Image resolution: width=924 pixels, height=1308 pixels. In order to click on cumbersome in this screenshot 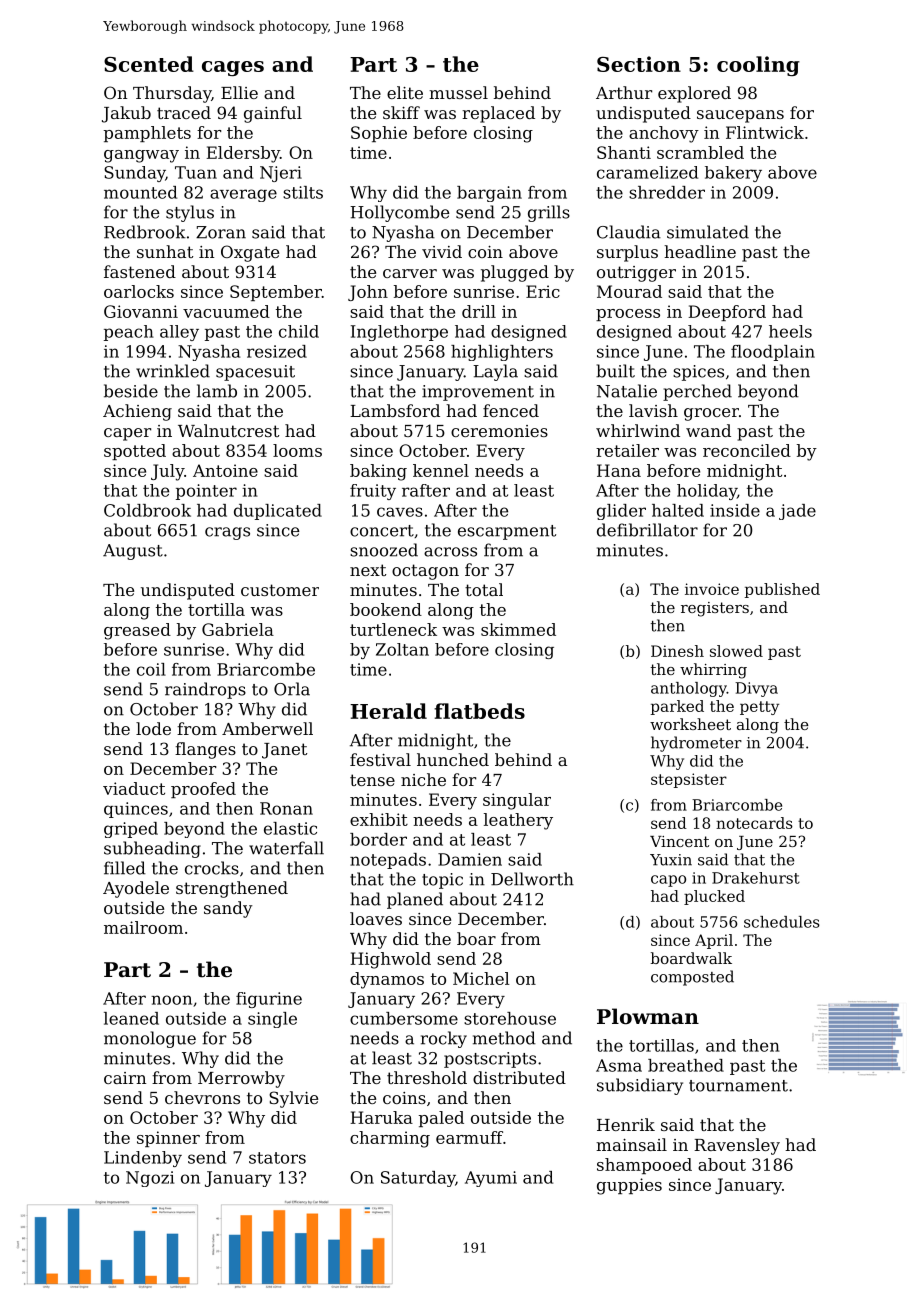, I will do `click(404, 1018)`.
